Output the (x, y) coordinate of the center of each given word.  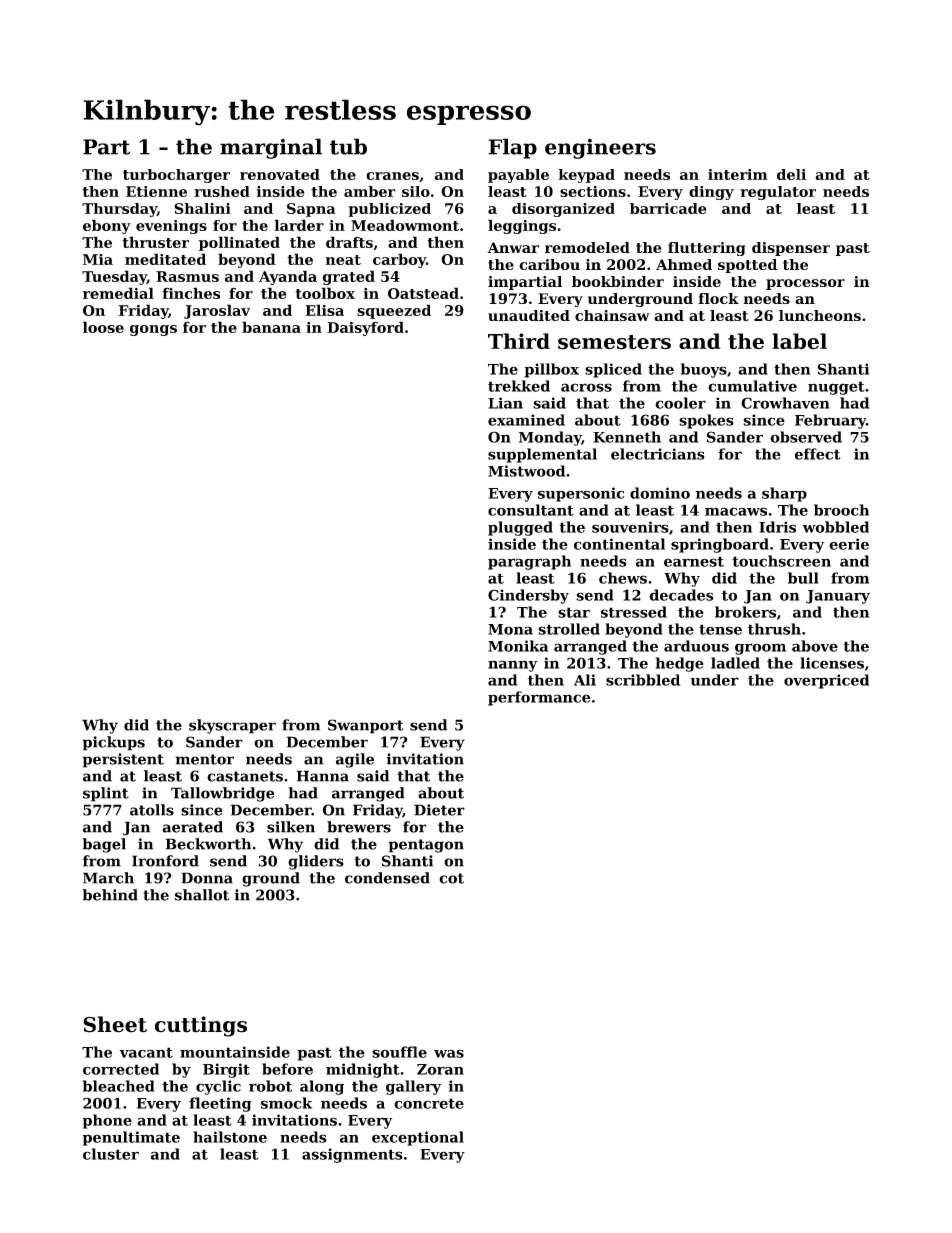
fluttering (707, 249)
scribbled (643, 680)
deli (791, 174)
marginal (271, 148)
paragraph (529, 562)
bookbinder (618, 281)
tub (348, 146)
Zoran (440, 1069)
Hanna (323, 776)
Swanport (365, 726)
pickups (114, 743)
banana (271, 327)
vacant (146, 1052)
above (815, 646)
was (449, 1053)
